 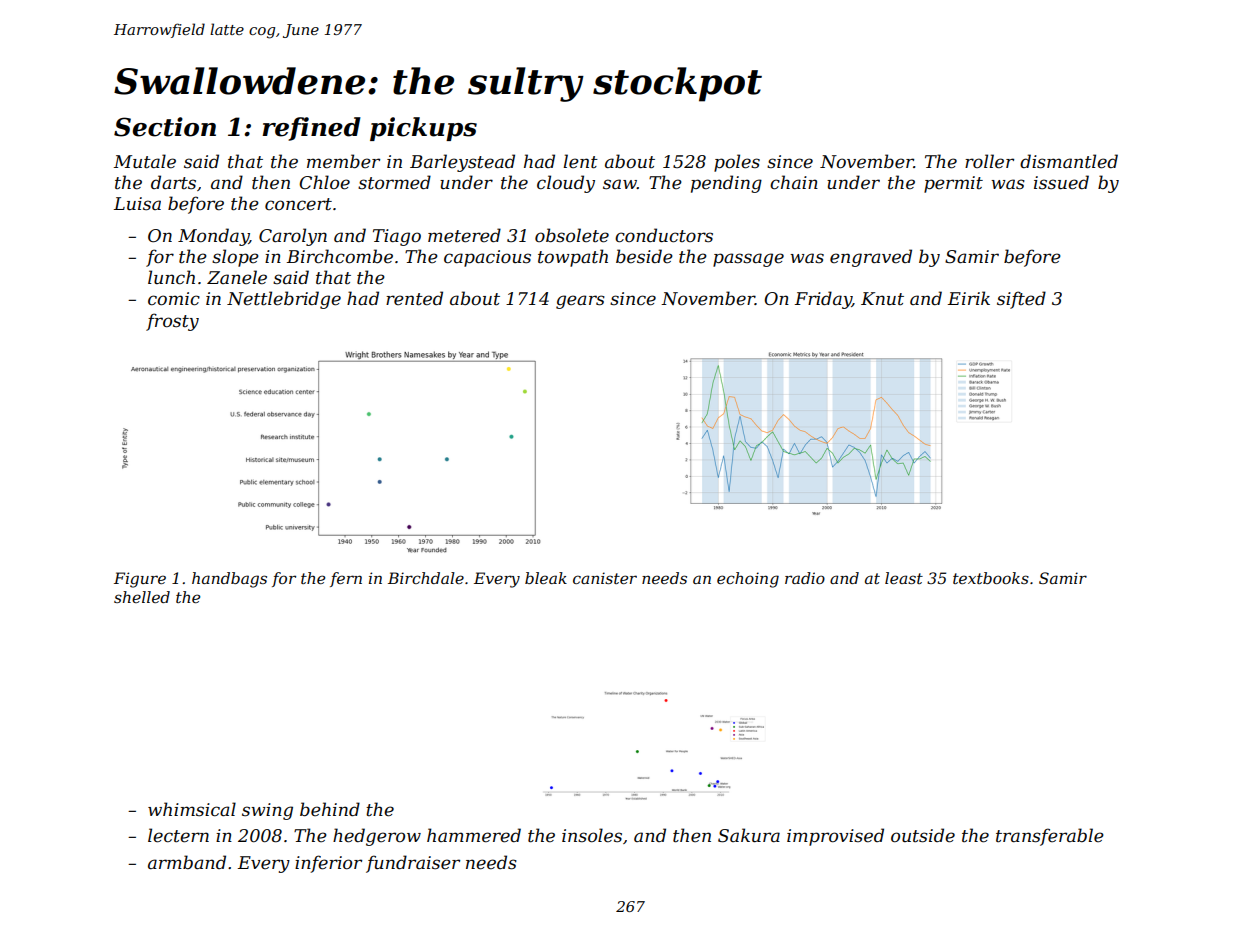 I want to click on Eirik, so click(x=969, y=298).
